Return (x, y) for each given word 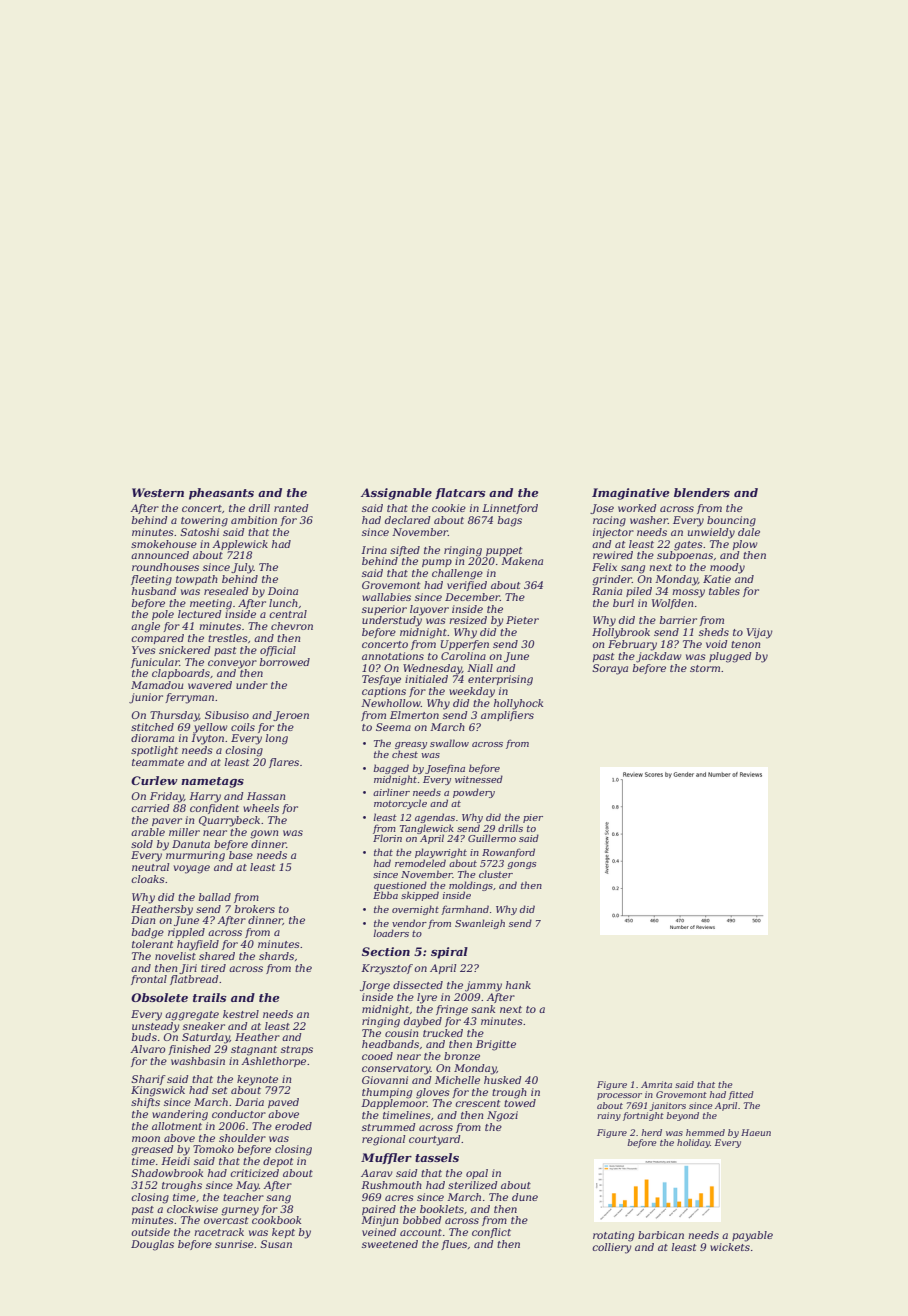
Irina (374, 550)
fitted (741, 1095)
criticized (254, 1173)
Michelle (457, 1080)
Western (158, 492)
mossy (688, 593)
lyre (427, 998)
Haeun (756, 1132)
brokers (255, 909)
